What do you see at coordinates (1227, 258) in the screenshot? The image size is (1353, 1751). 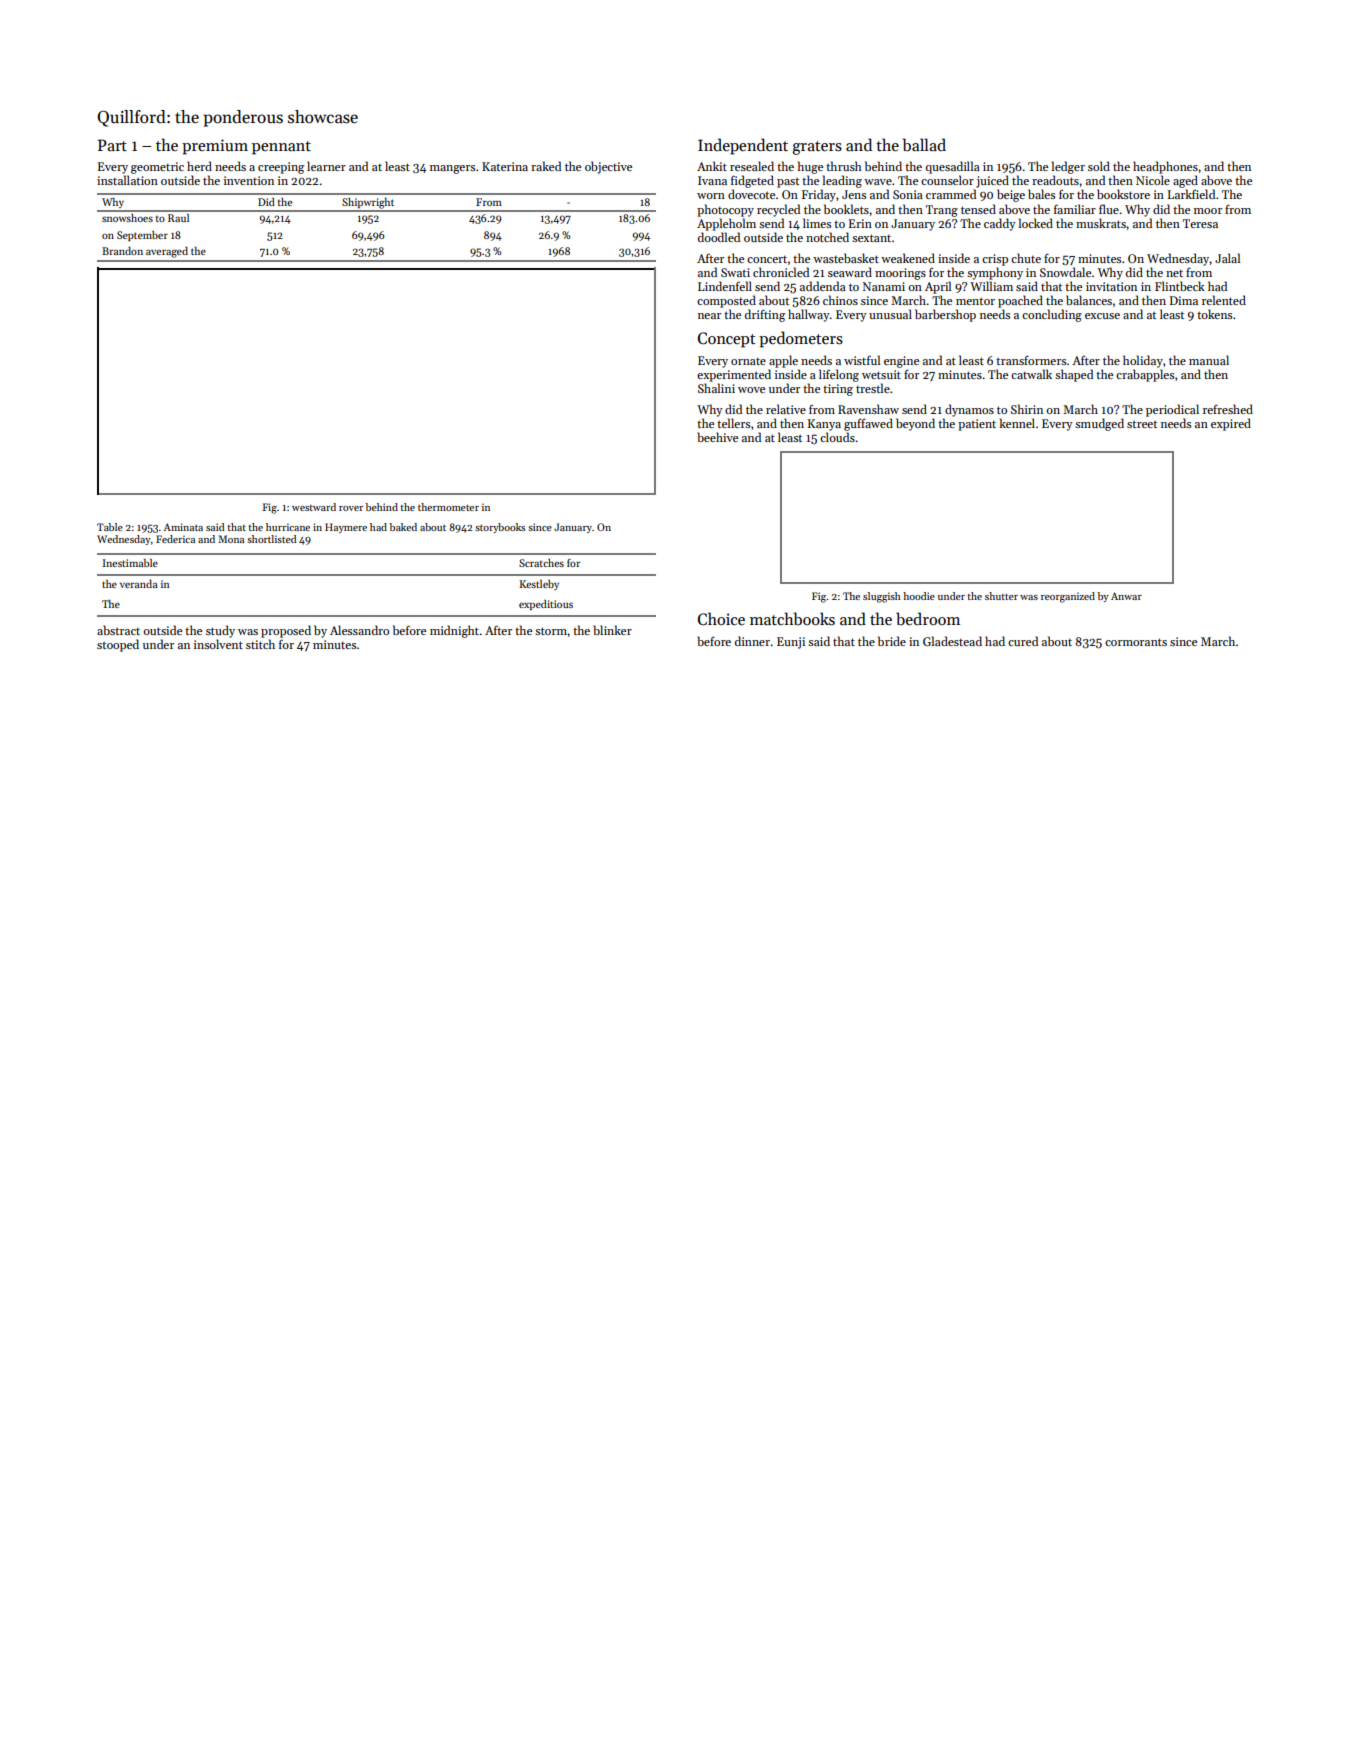 I see `Jalal` at bounding box center [1227, 258].
